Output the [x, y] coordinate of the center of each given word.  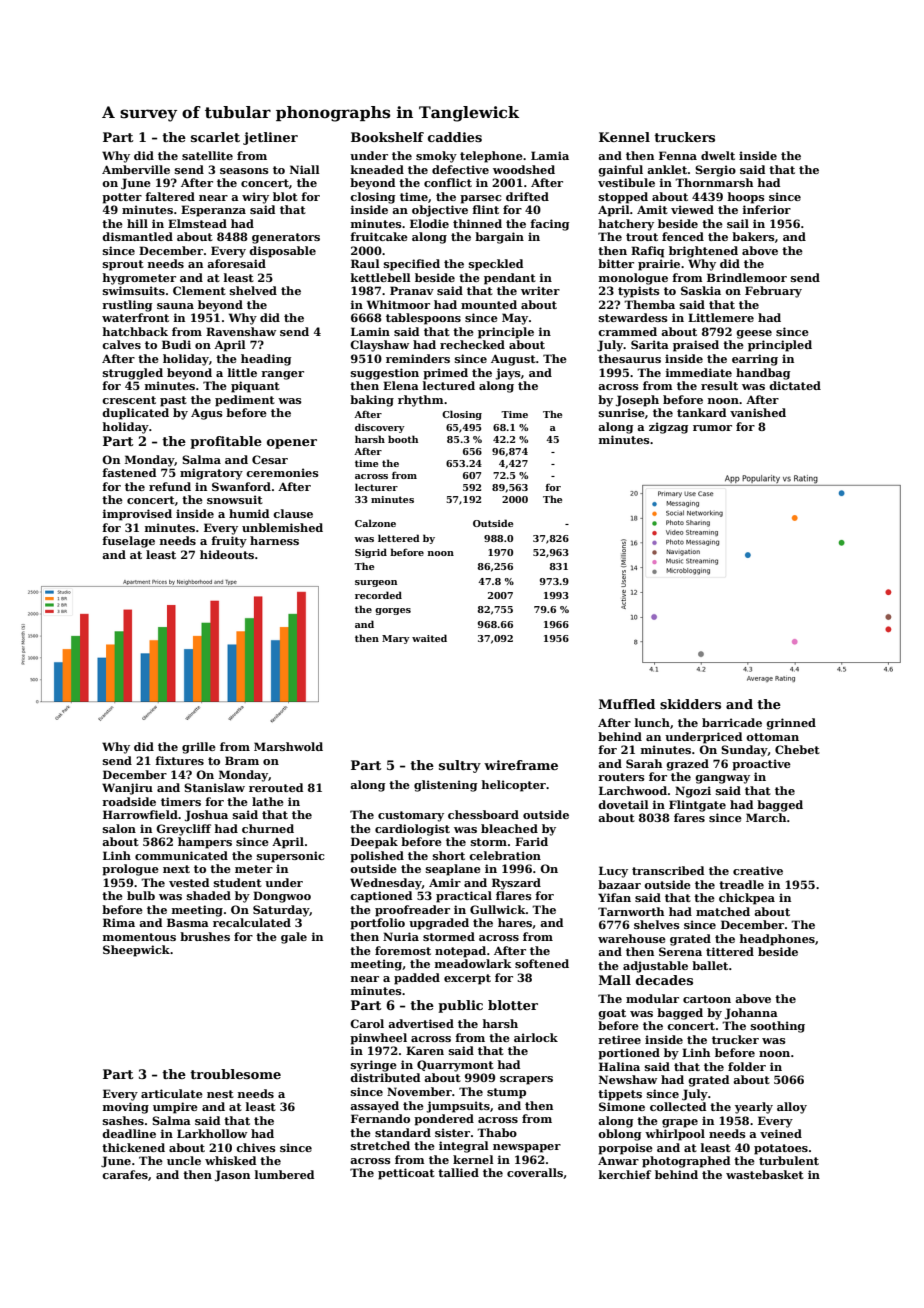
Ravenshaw [241, 331]
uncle [184, 1160]
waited [429, 638]
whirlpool [675, 1135]
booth [403, 439]
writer [540, 290]
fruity [229, 542]
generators [286, 238]
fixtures [179, 760]
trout [642, 237]
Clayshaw [379, 346]
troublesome [235, 1074]
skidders [690, 704]
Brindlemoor [747, 277]
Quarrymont [455, 1066]
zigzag [668, 428]
